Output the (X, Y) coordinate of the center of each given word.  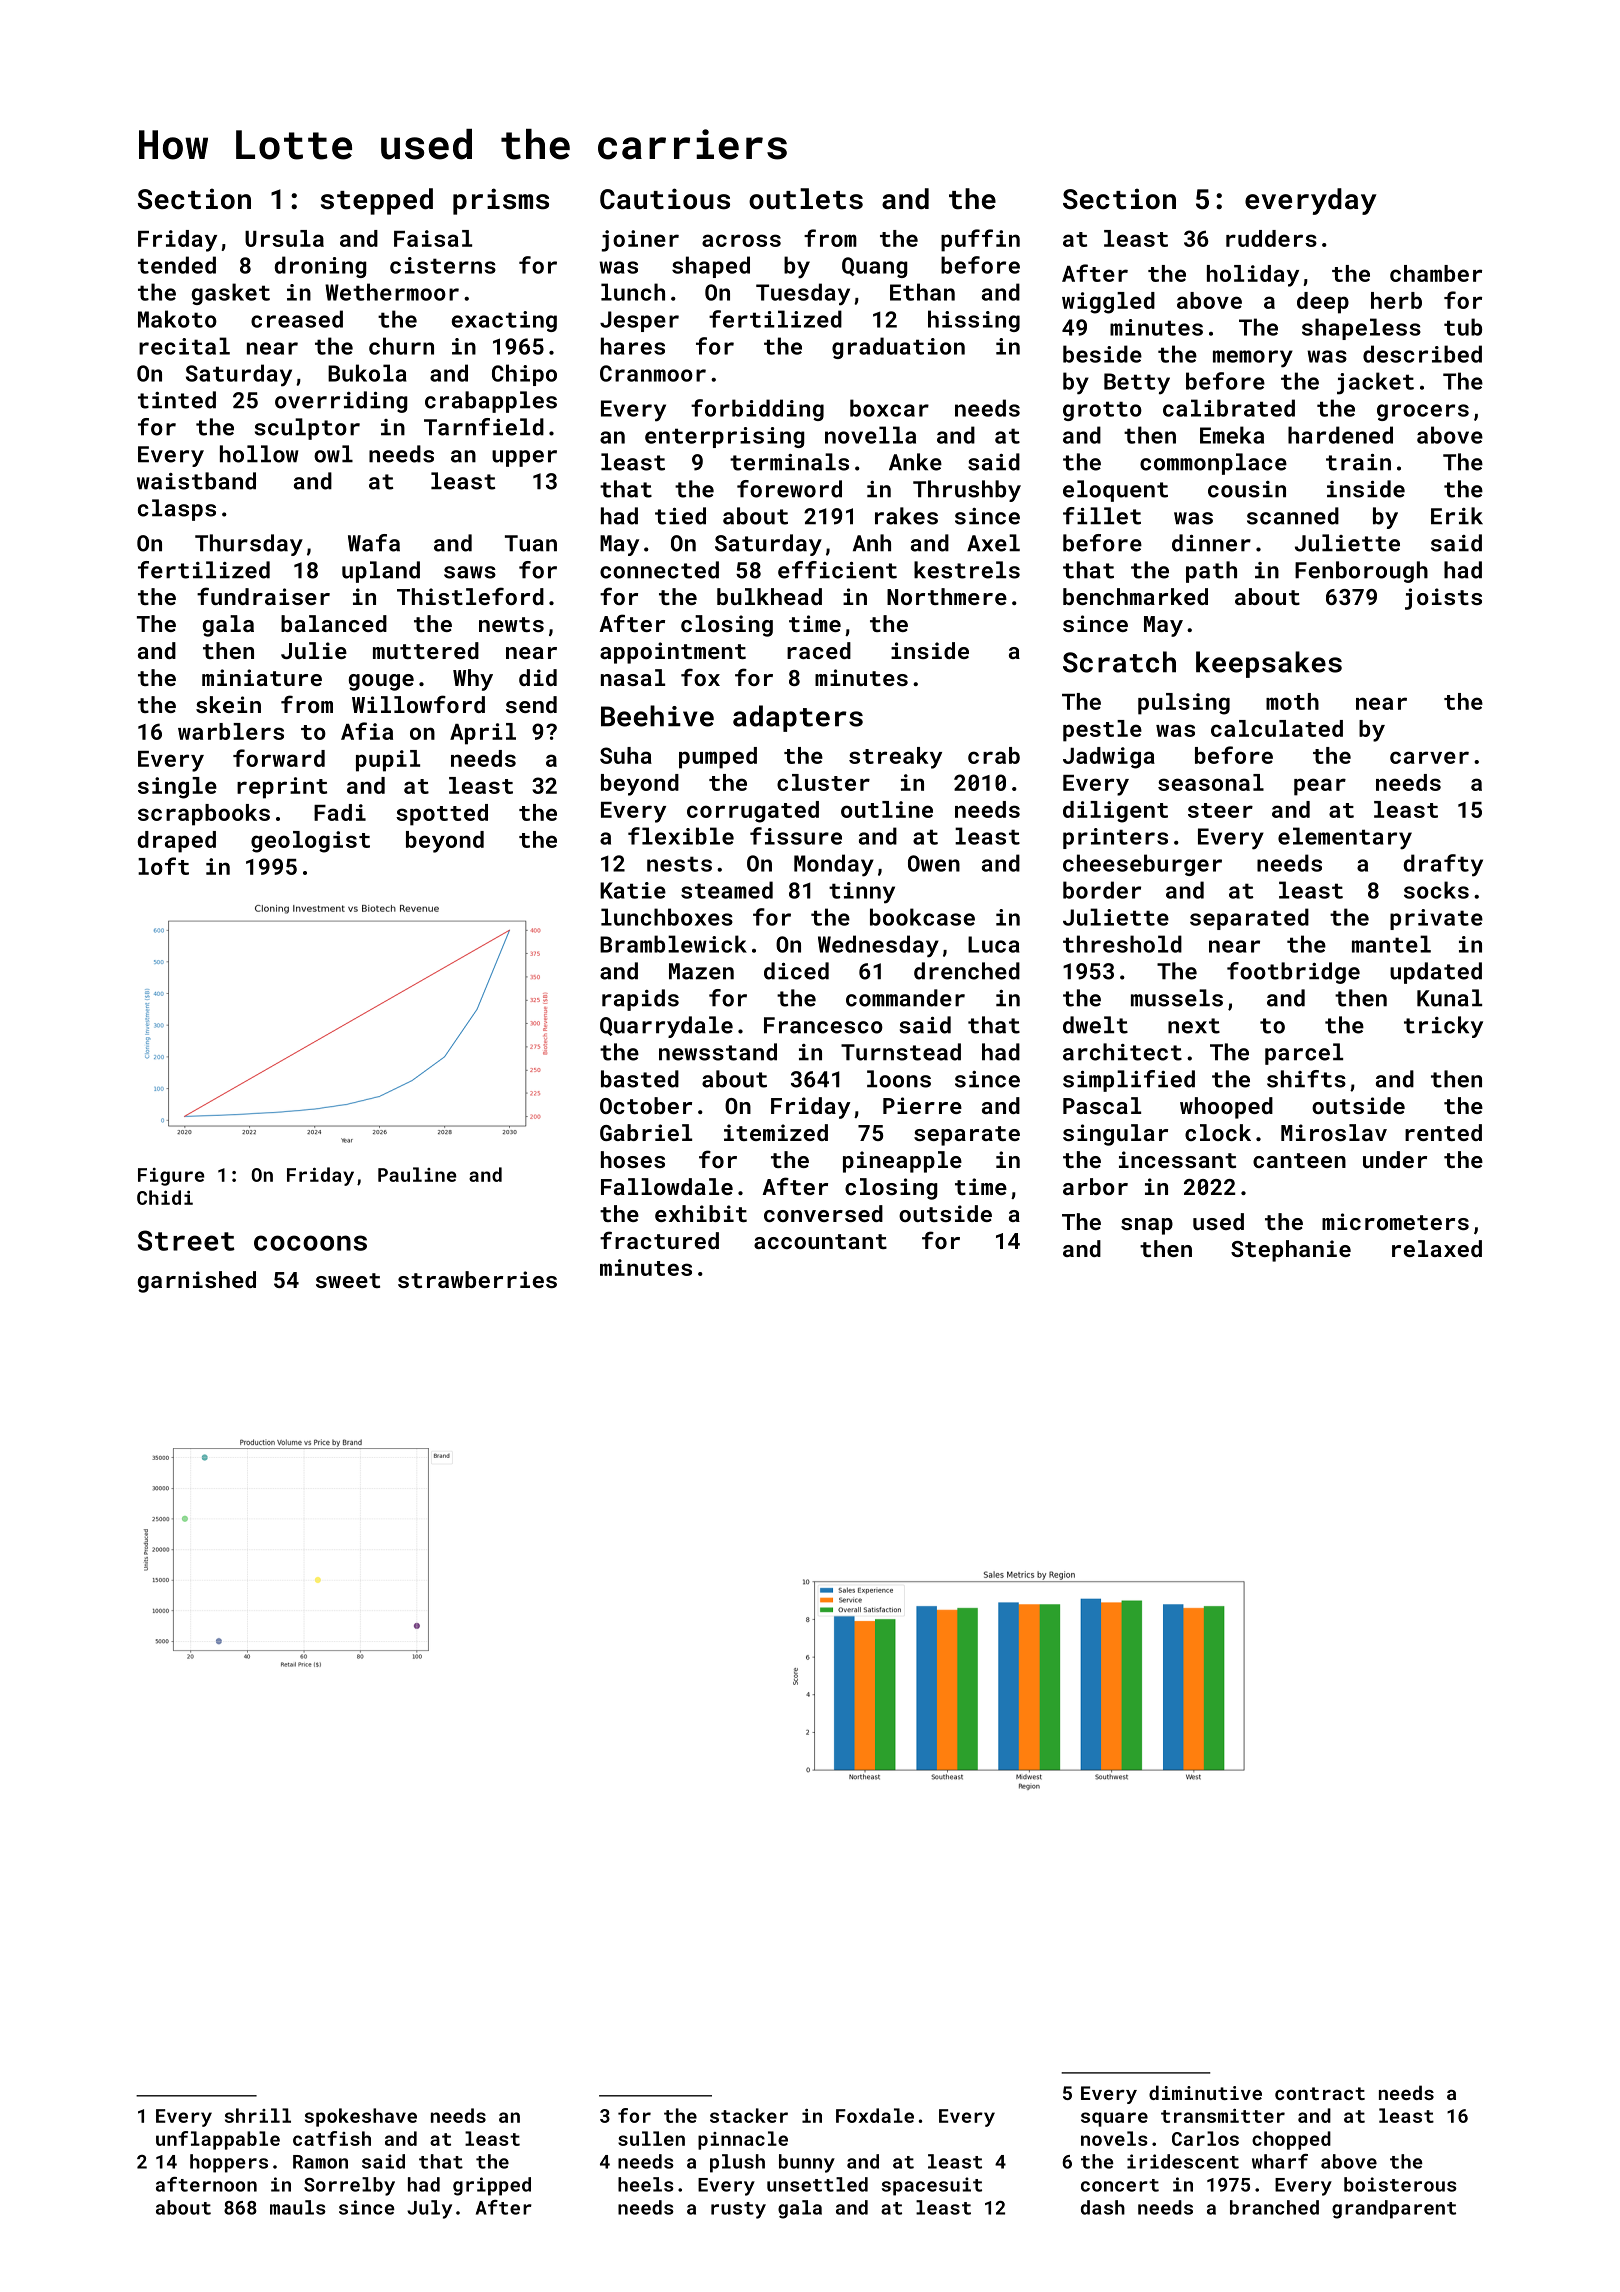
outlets (806, 199)
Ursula (284, 238)
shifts (1306, 1079)
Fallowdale (667, 1186)
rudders (1271, 238)
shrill (258, 2115)
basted (640, 1079)
